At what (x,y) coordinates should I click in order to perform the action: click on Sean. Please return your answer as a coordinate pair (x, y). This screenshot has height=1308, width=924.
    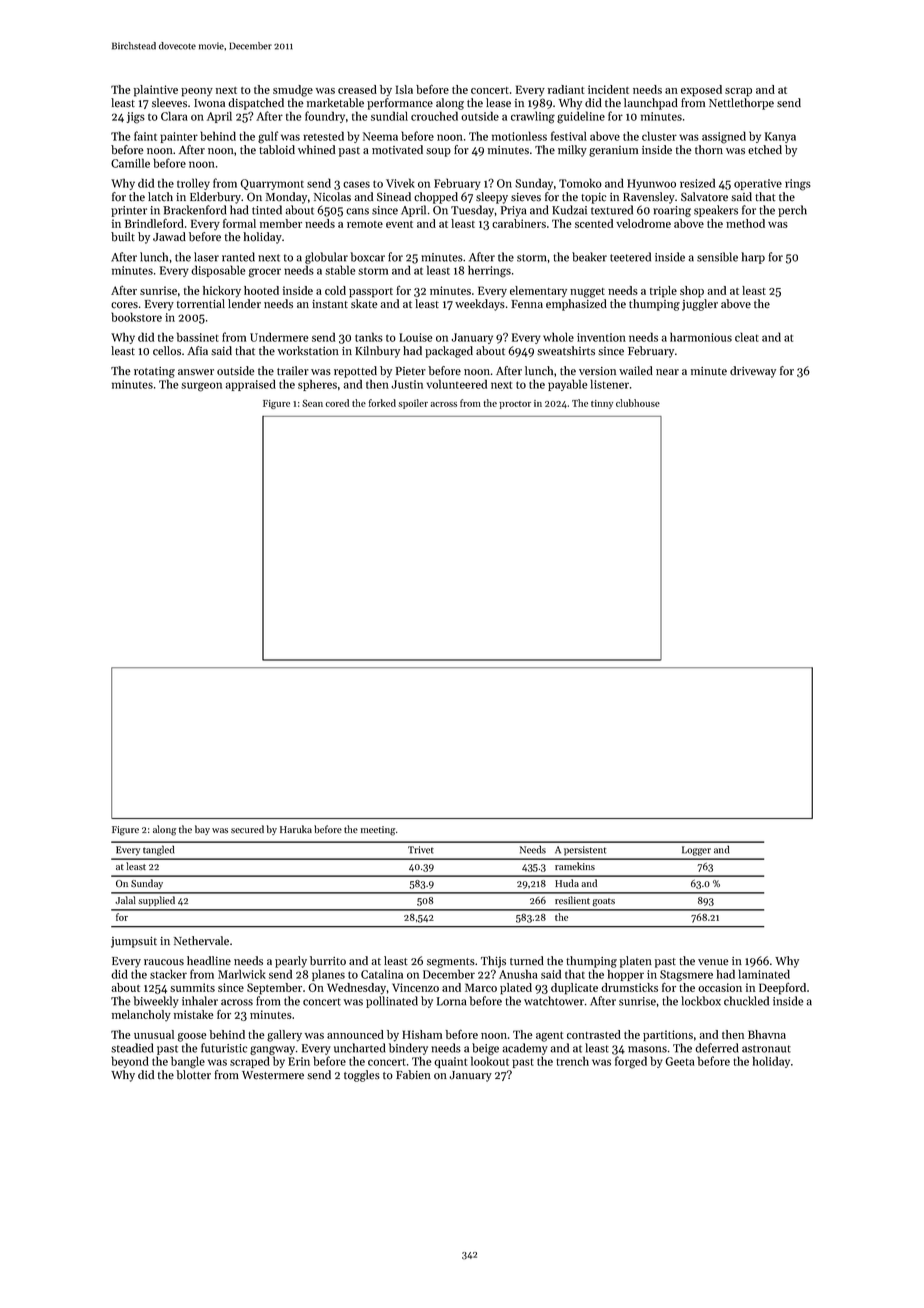
    Looking at the image, I should click on (312, 403).
